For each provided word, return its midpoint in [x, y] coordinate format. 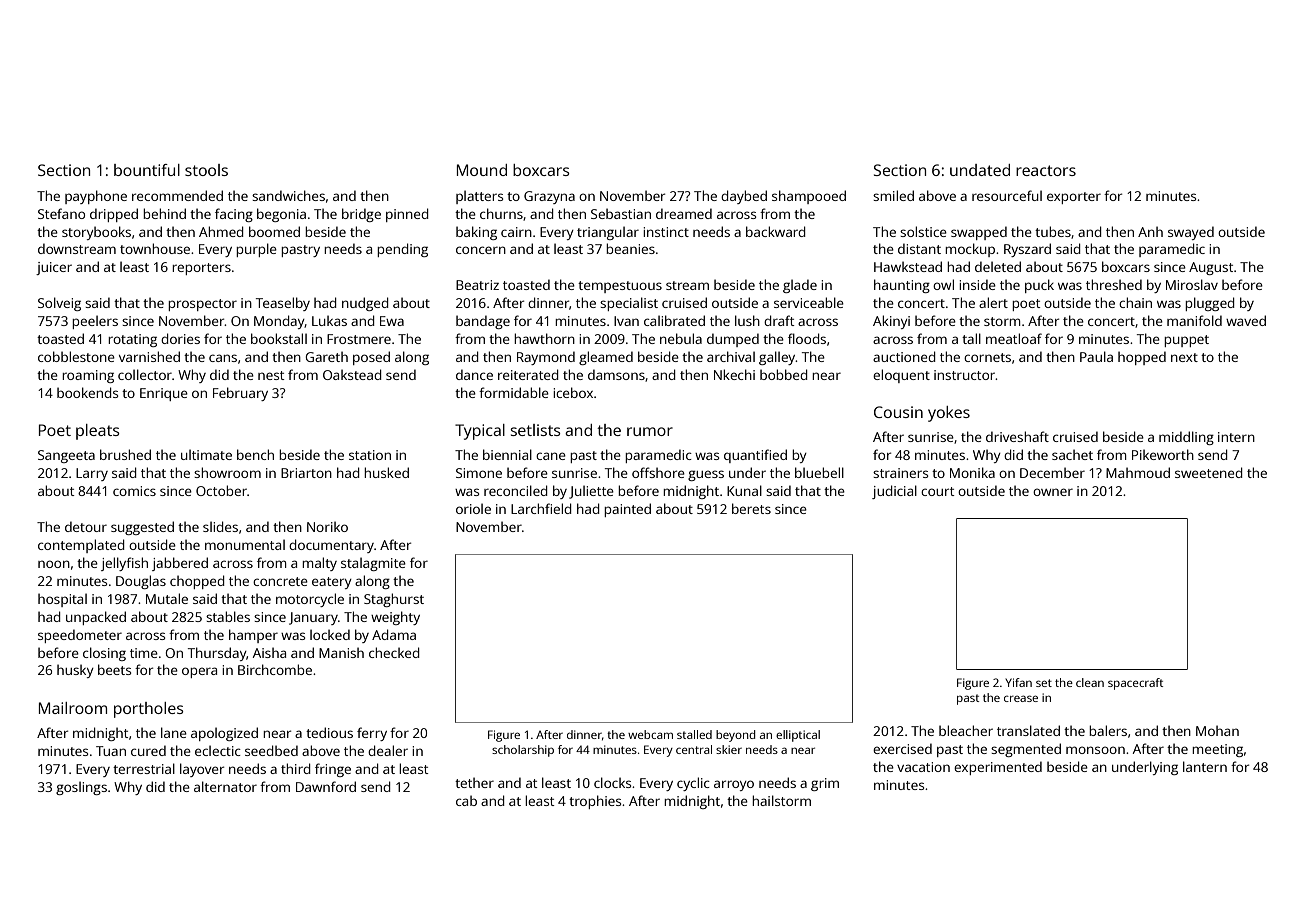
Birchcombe [275, 669]
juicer [54, 268]
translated [1028, 730]
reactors [1046, 170]
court [938, 491]
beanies [630, 248]
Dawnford [326, 786]
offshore [658, 472]
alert [993, 302]
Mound [482, 170]
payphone [96, 197]
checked [394, 652]
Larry [92, 474]
